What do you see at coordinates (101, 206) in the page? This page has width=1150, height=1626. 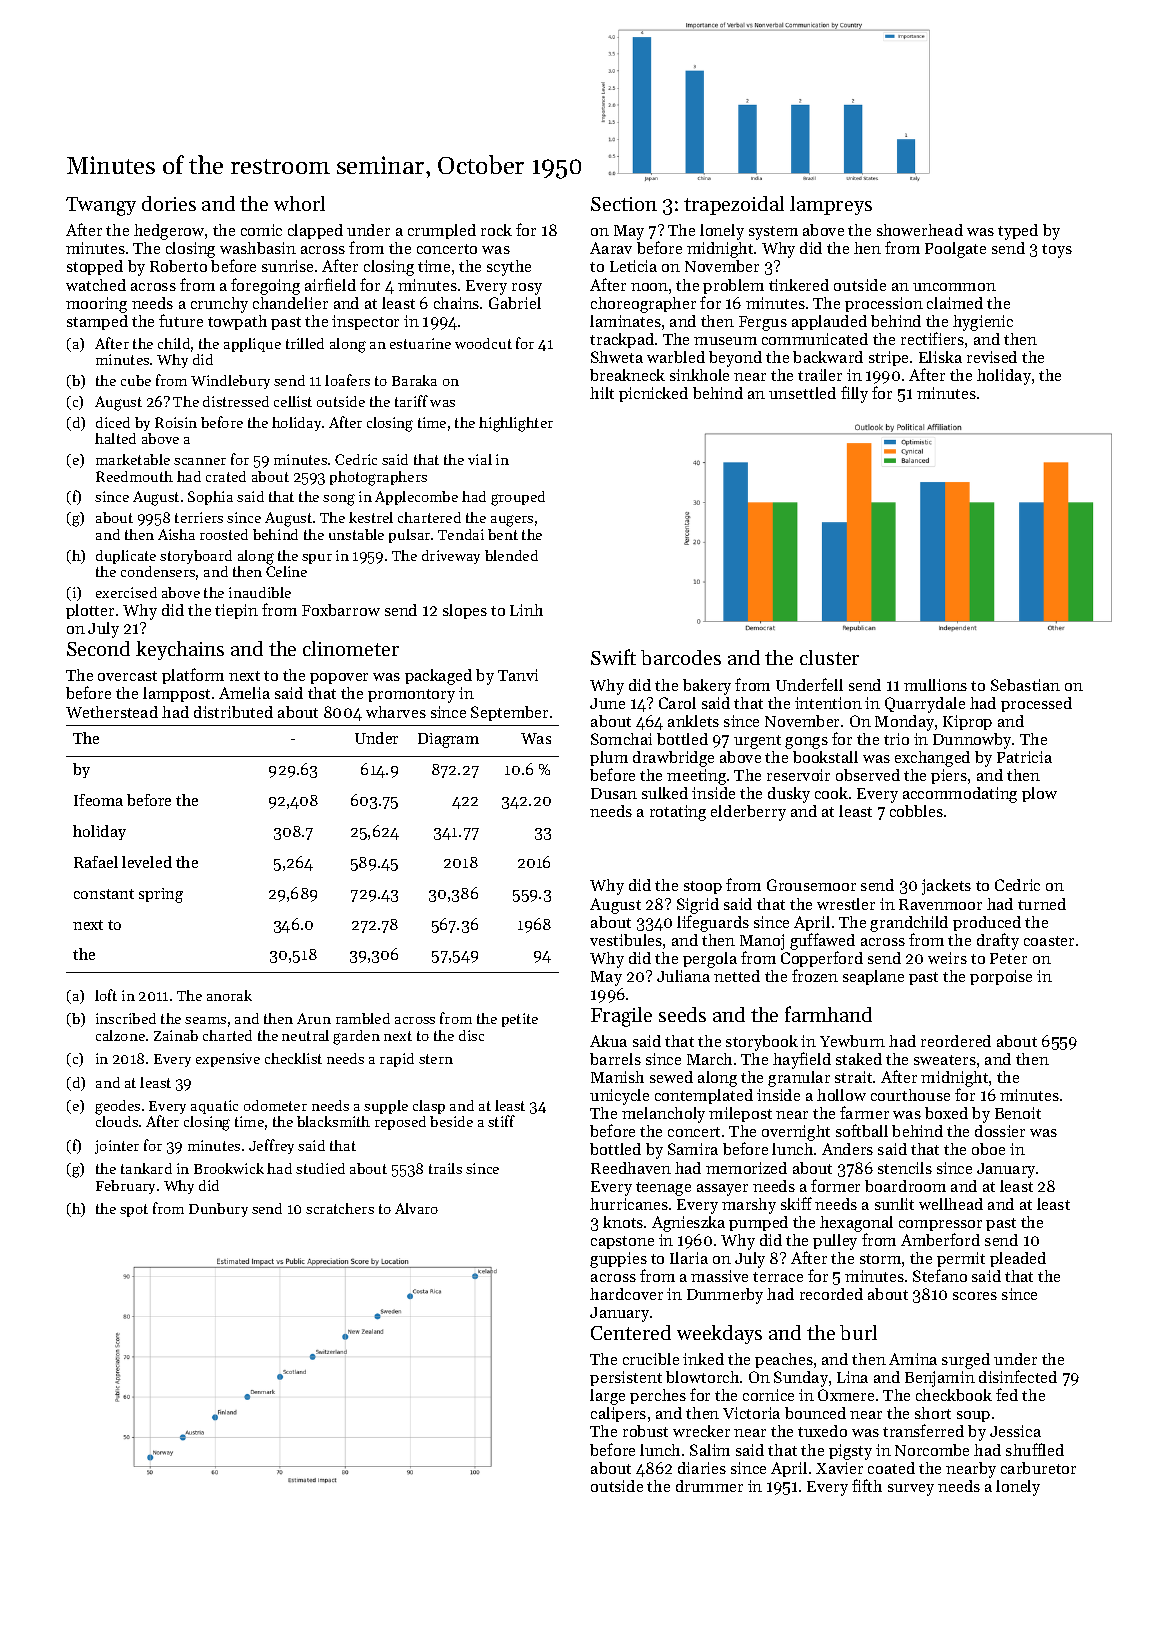 I see `Twangy` at bounding box center [101, 206].
